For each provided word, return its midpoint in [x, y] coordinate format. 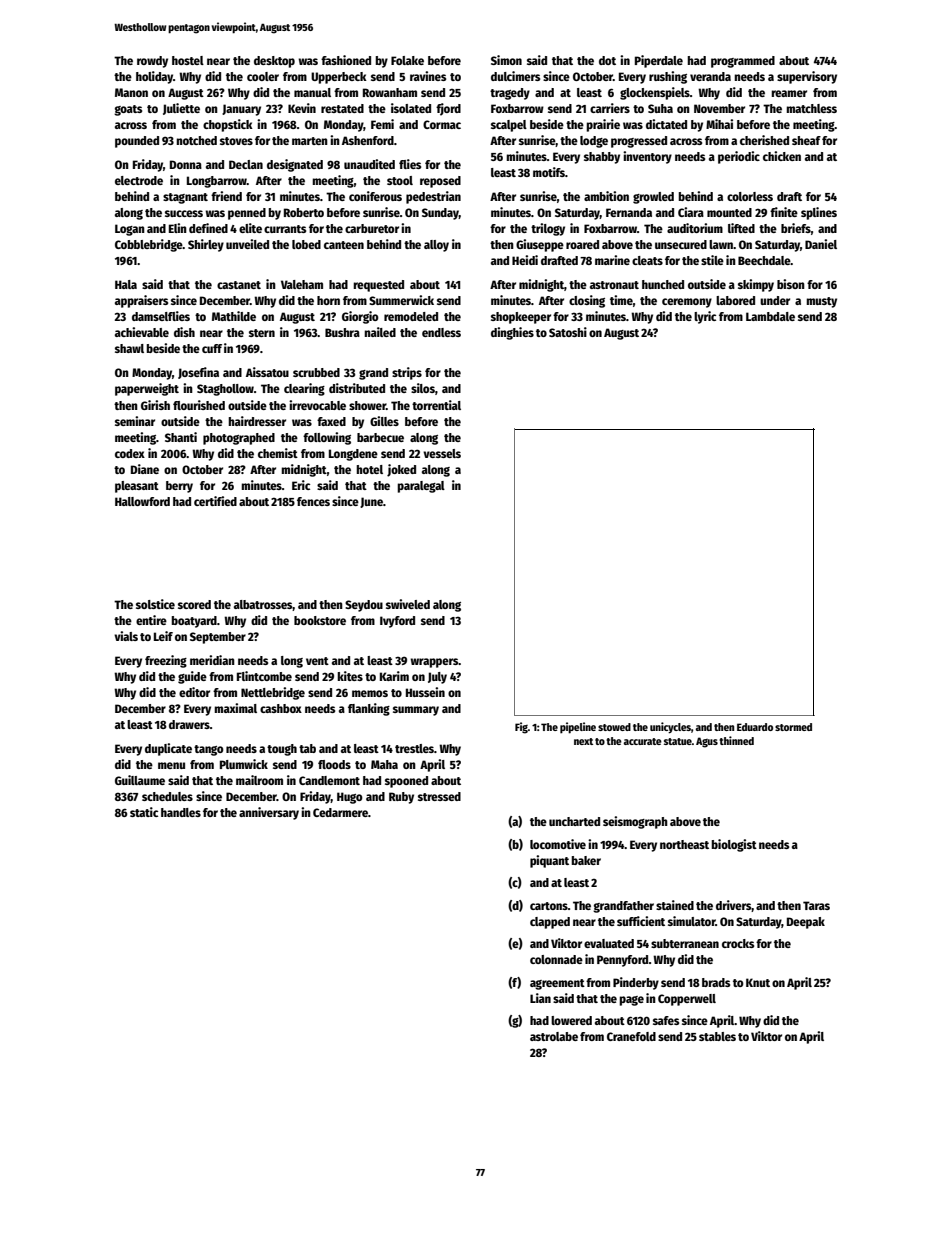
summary [416, 711]
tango [209, 750]
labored [735, 300]
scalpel [509, 126]
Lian [540, 998]
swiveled [408, 604]
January [241, 110]
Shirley [206, 245]
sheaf [806, 140]
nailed [380, 332]
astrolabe [554, 1036]
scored [194, 604]
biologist [734, 845]
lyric [705, 317]
